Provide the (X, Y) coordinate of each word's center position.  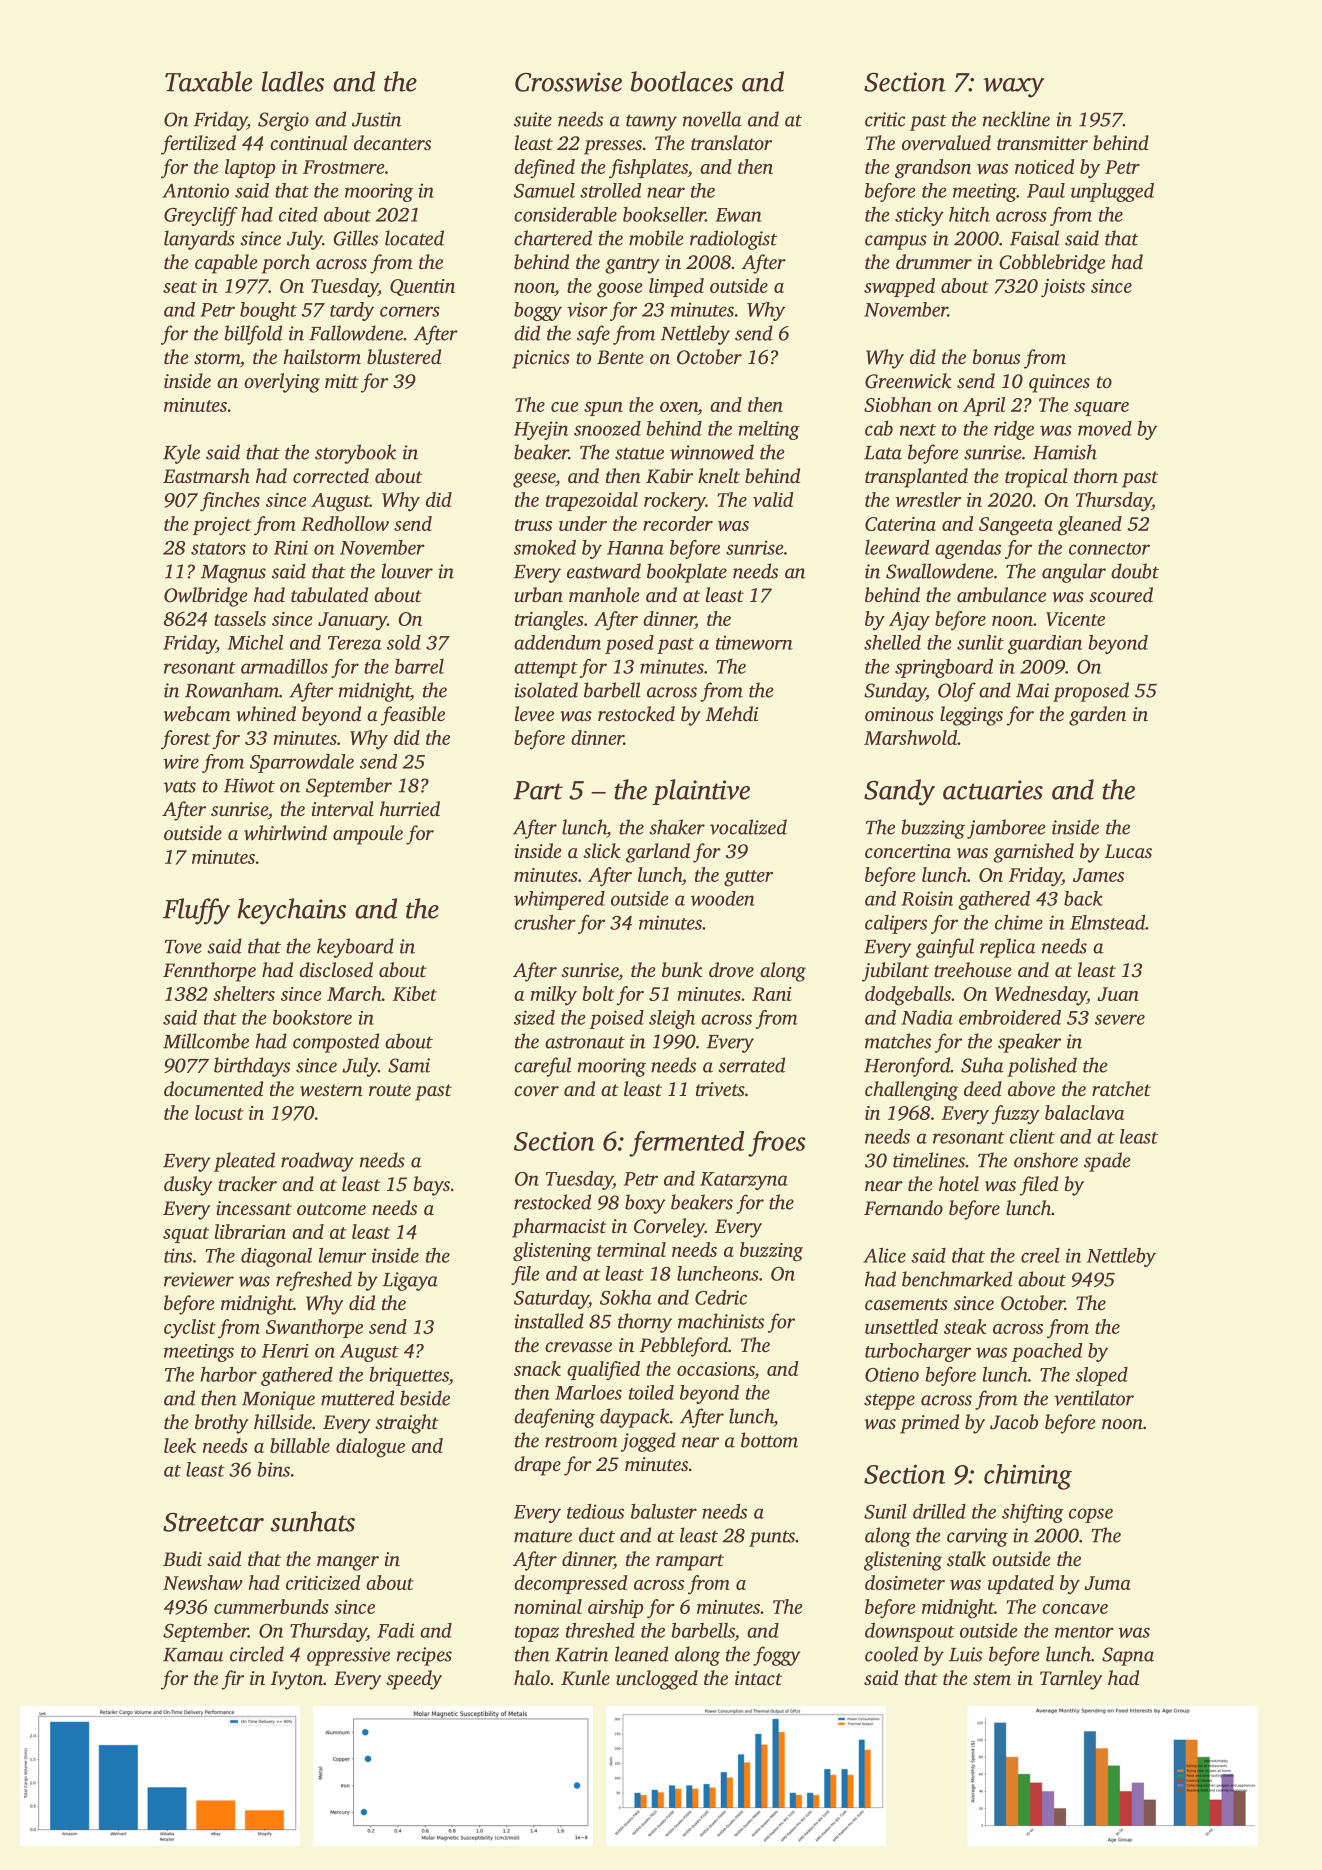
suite (533, 119)
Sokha (626, 1297)
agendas (968, 549)
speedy (414, 1680)
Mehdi (732, 713)
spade (1107, 1162)
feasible (412, 716)
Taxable (208, 81)
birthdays (252, 1067)
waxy (1013, 88)
